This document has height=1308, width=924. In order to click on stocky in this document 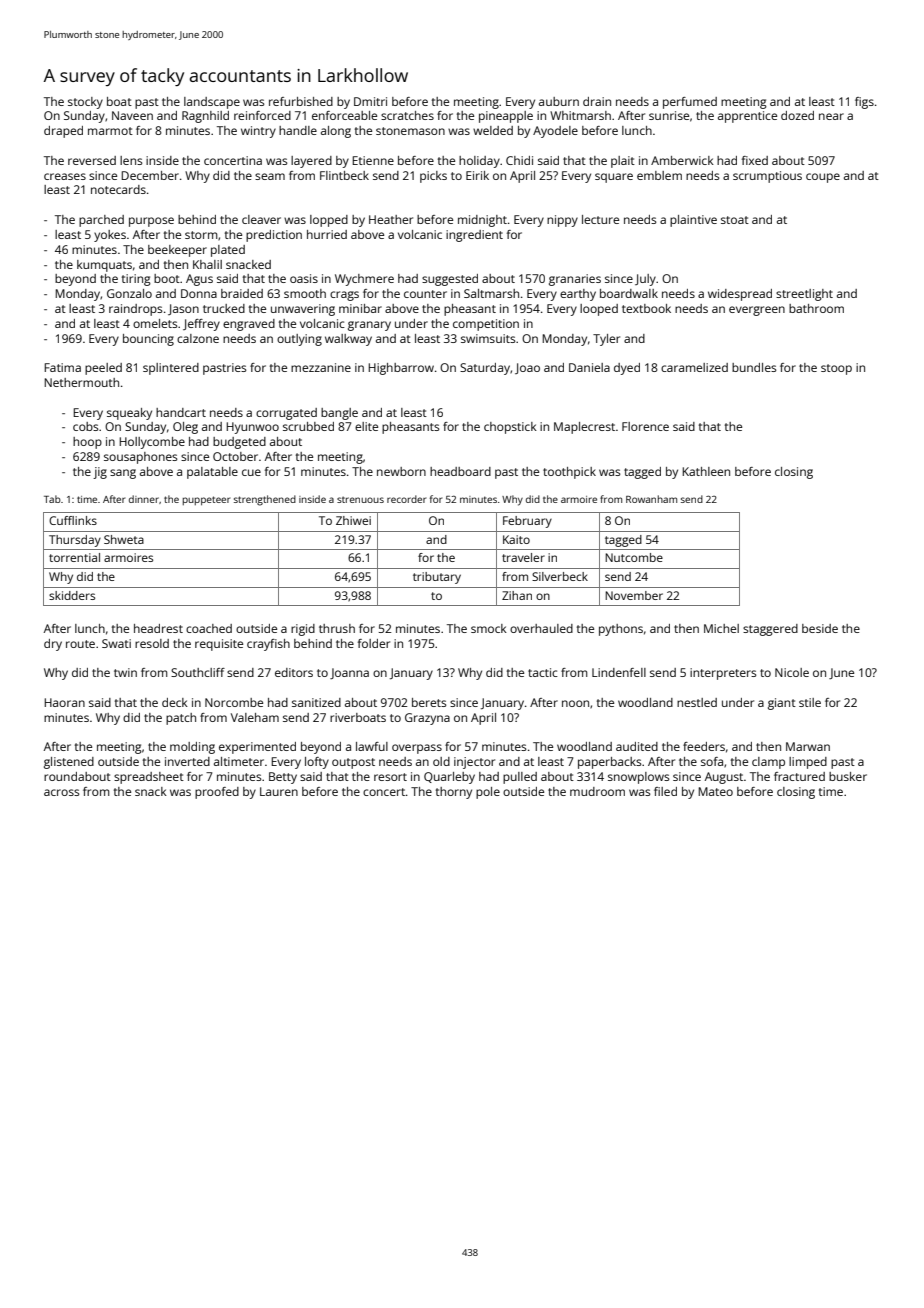, I will do `click(85, 103)`.
